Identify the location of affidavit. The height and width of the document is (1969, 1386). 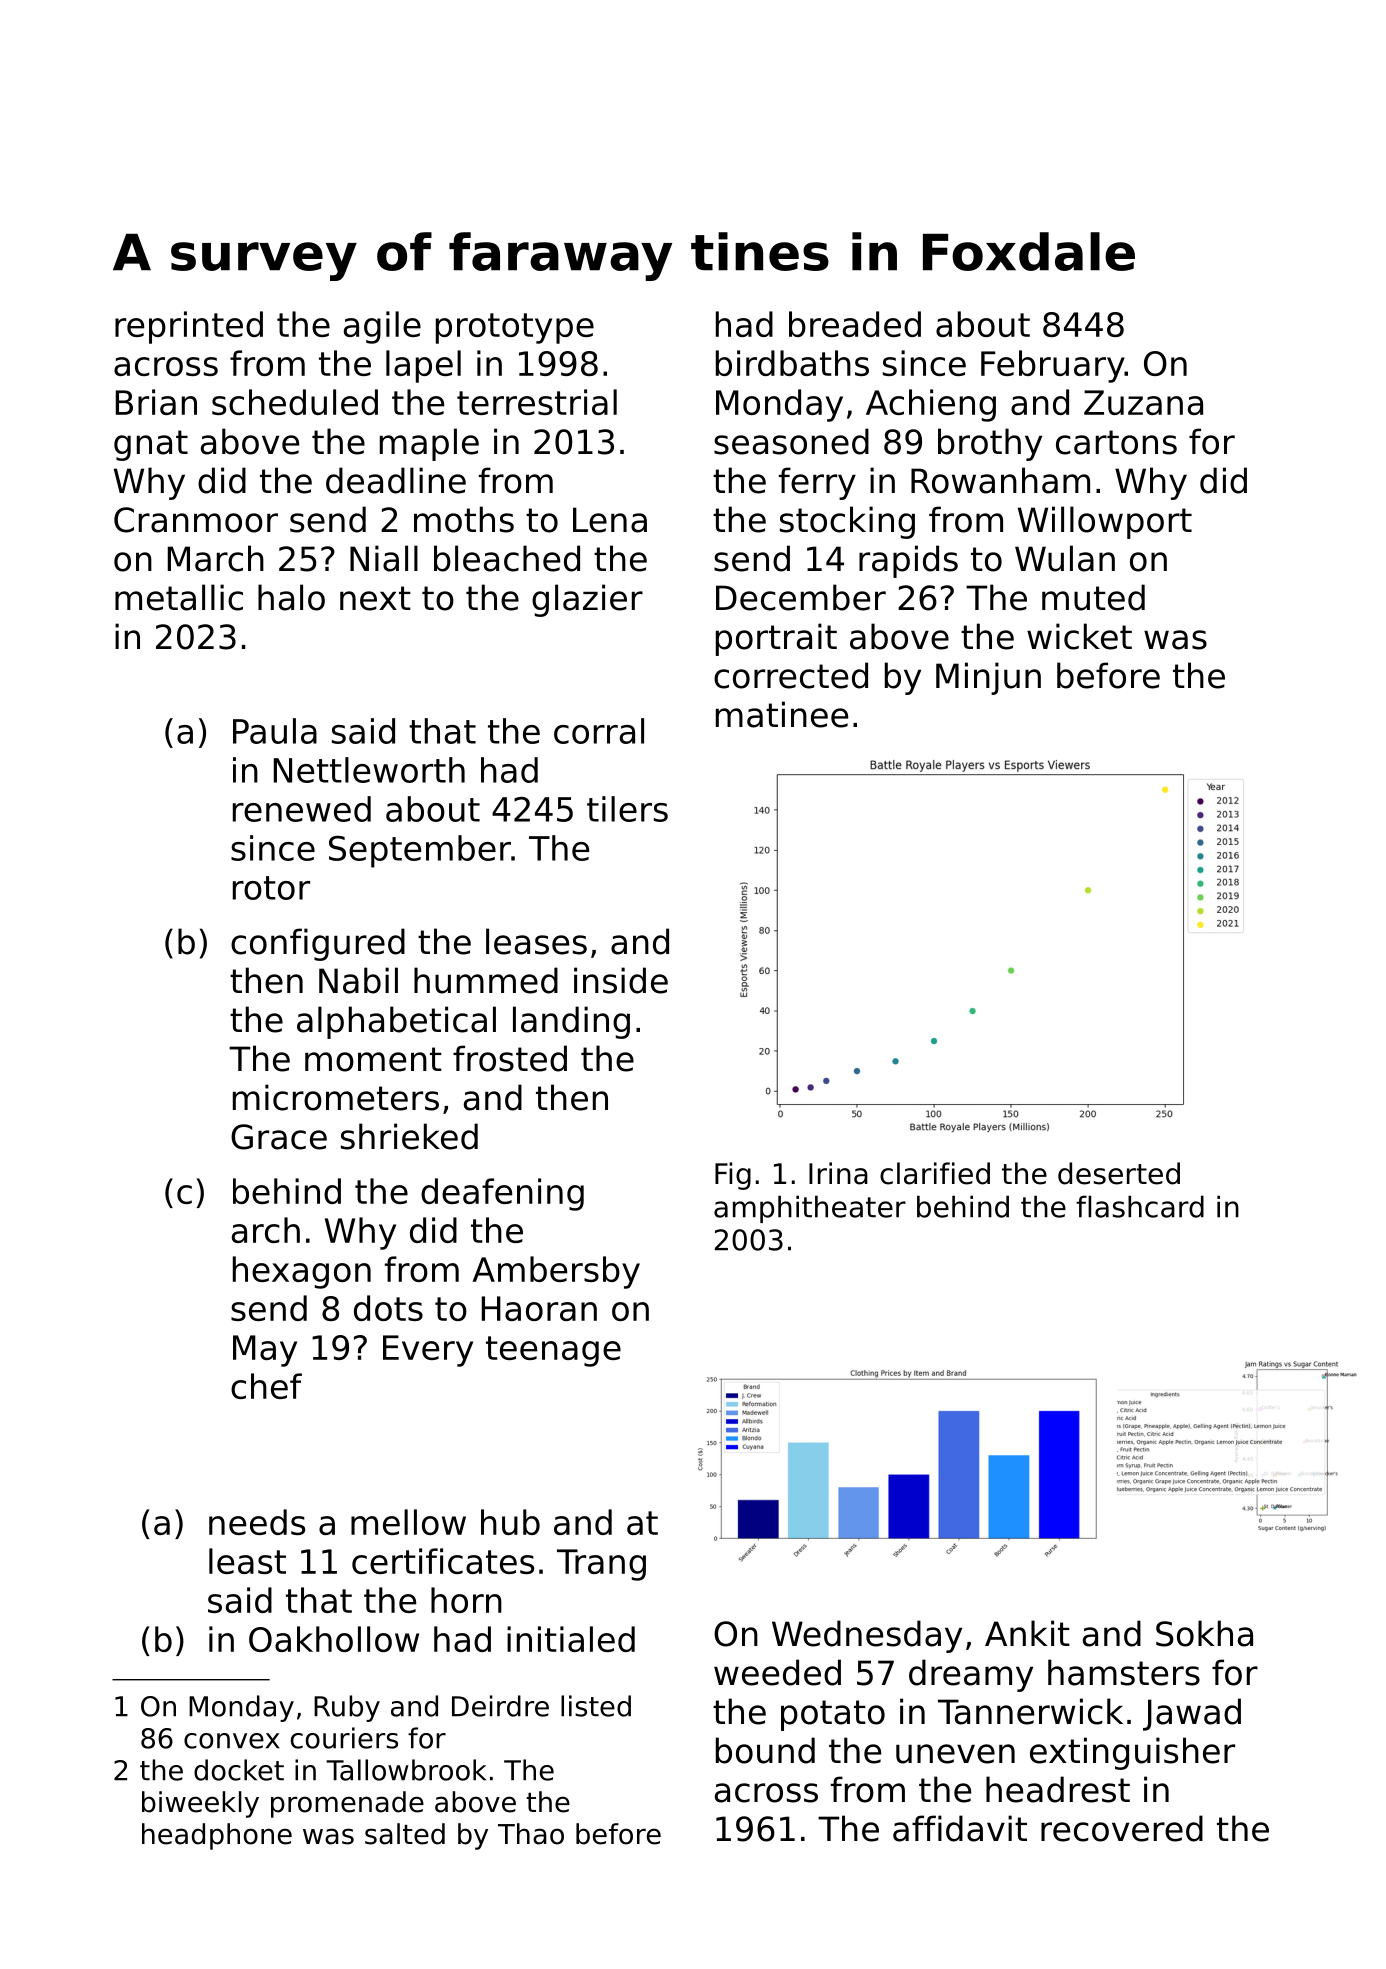
(960, 1828).
